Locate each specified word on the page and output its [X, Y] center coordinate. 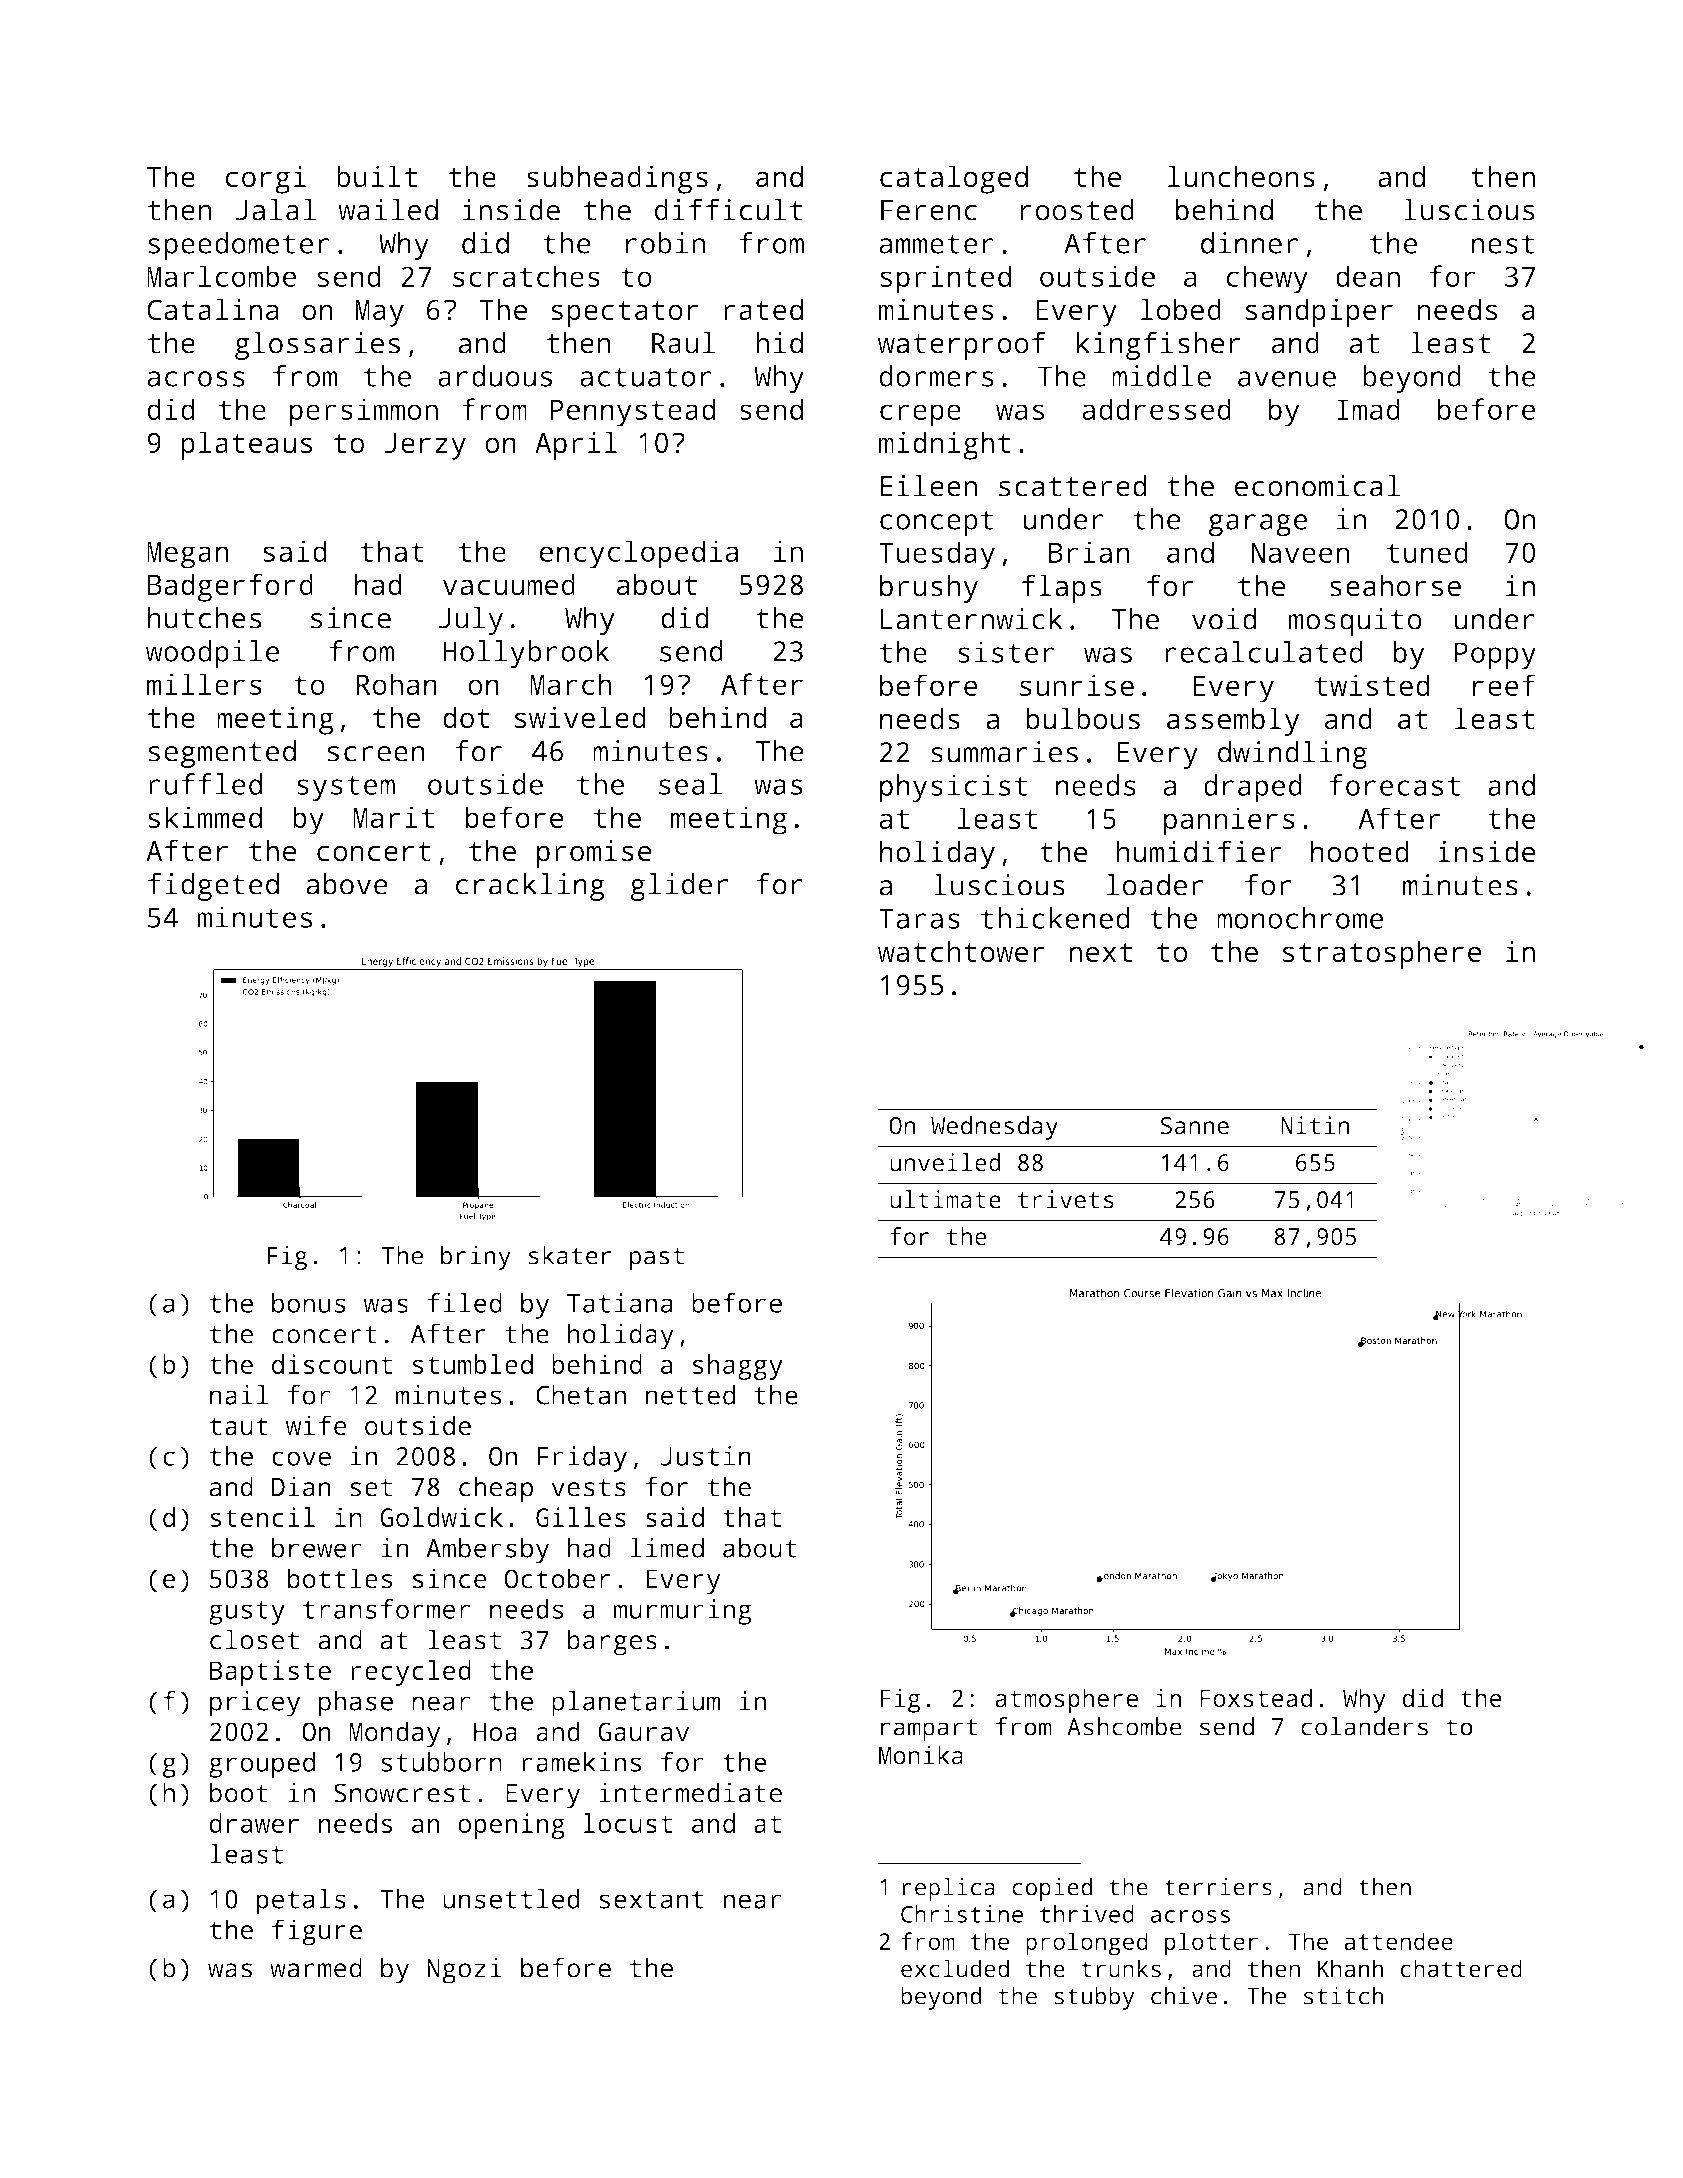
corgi [266, 179]
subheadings [617, 179]
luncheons [1241, 176]
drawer [254, 1823]
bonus [309, 1303]
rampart [929, 1730]
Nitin [1315, 1125]
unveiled [945, 1162]
